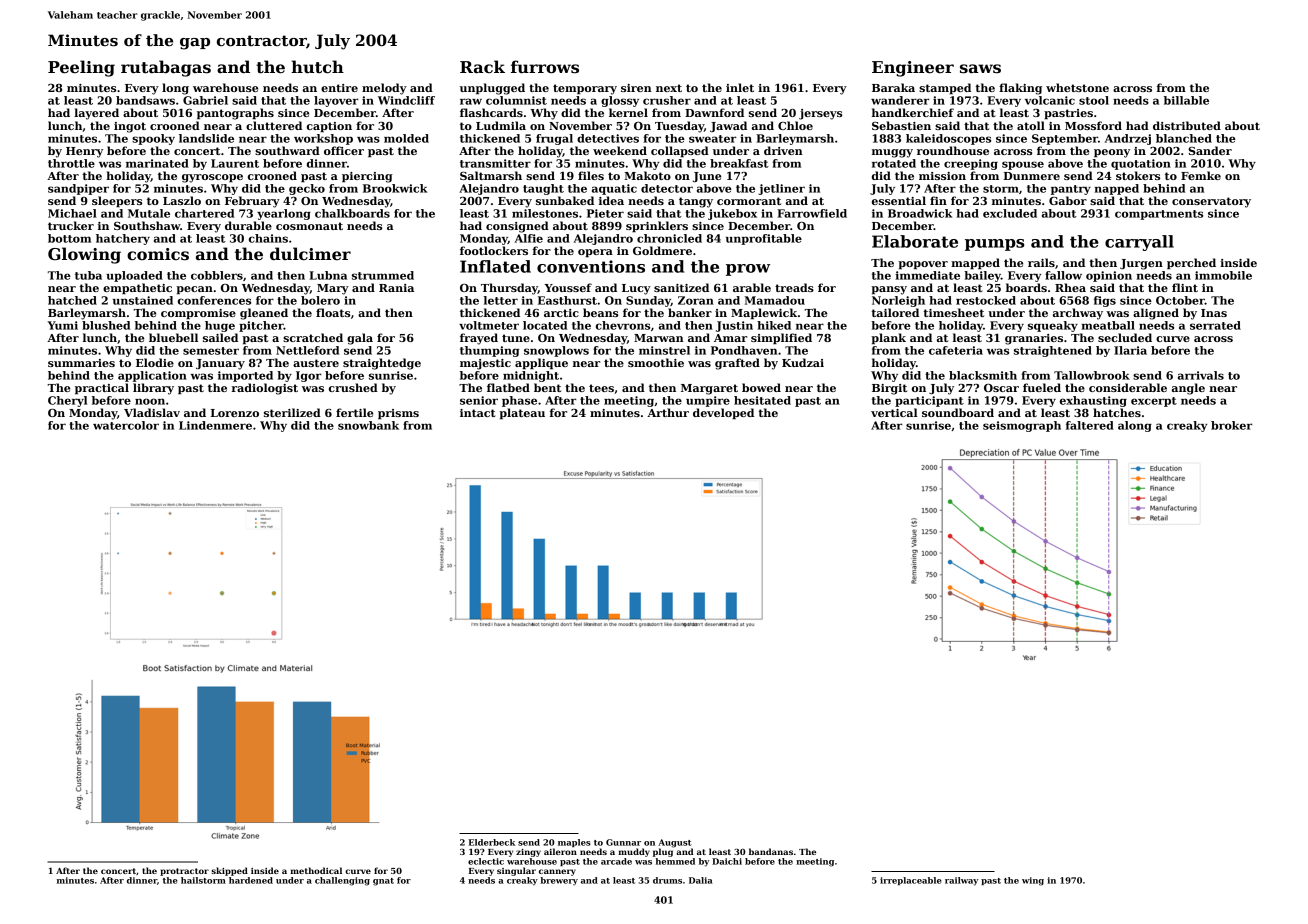  What do you see at coordinates (545, 67) in the page?
I see `furrows` at bounding box center [545, 67].
